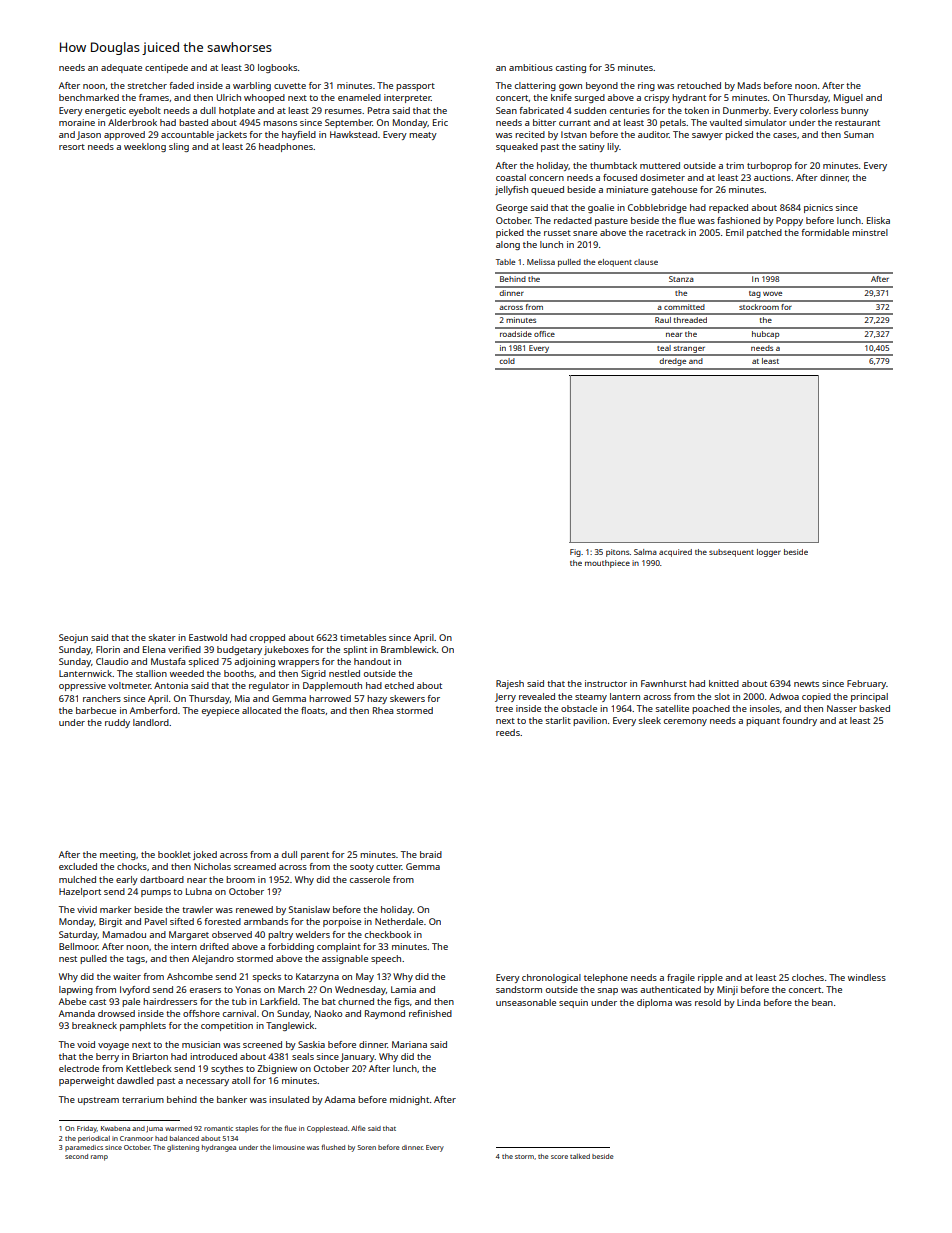 The width and height of the screenshot is (952, 1233). What do you see at coordinates (559, 1157) in the screenshot?
I see `score` at bounding box center [559, 1157].
